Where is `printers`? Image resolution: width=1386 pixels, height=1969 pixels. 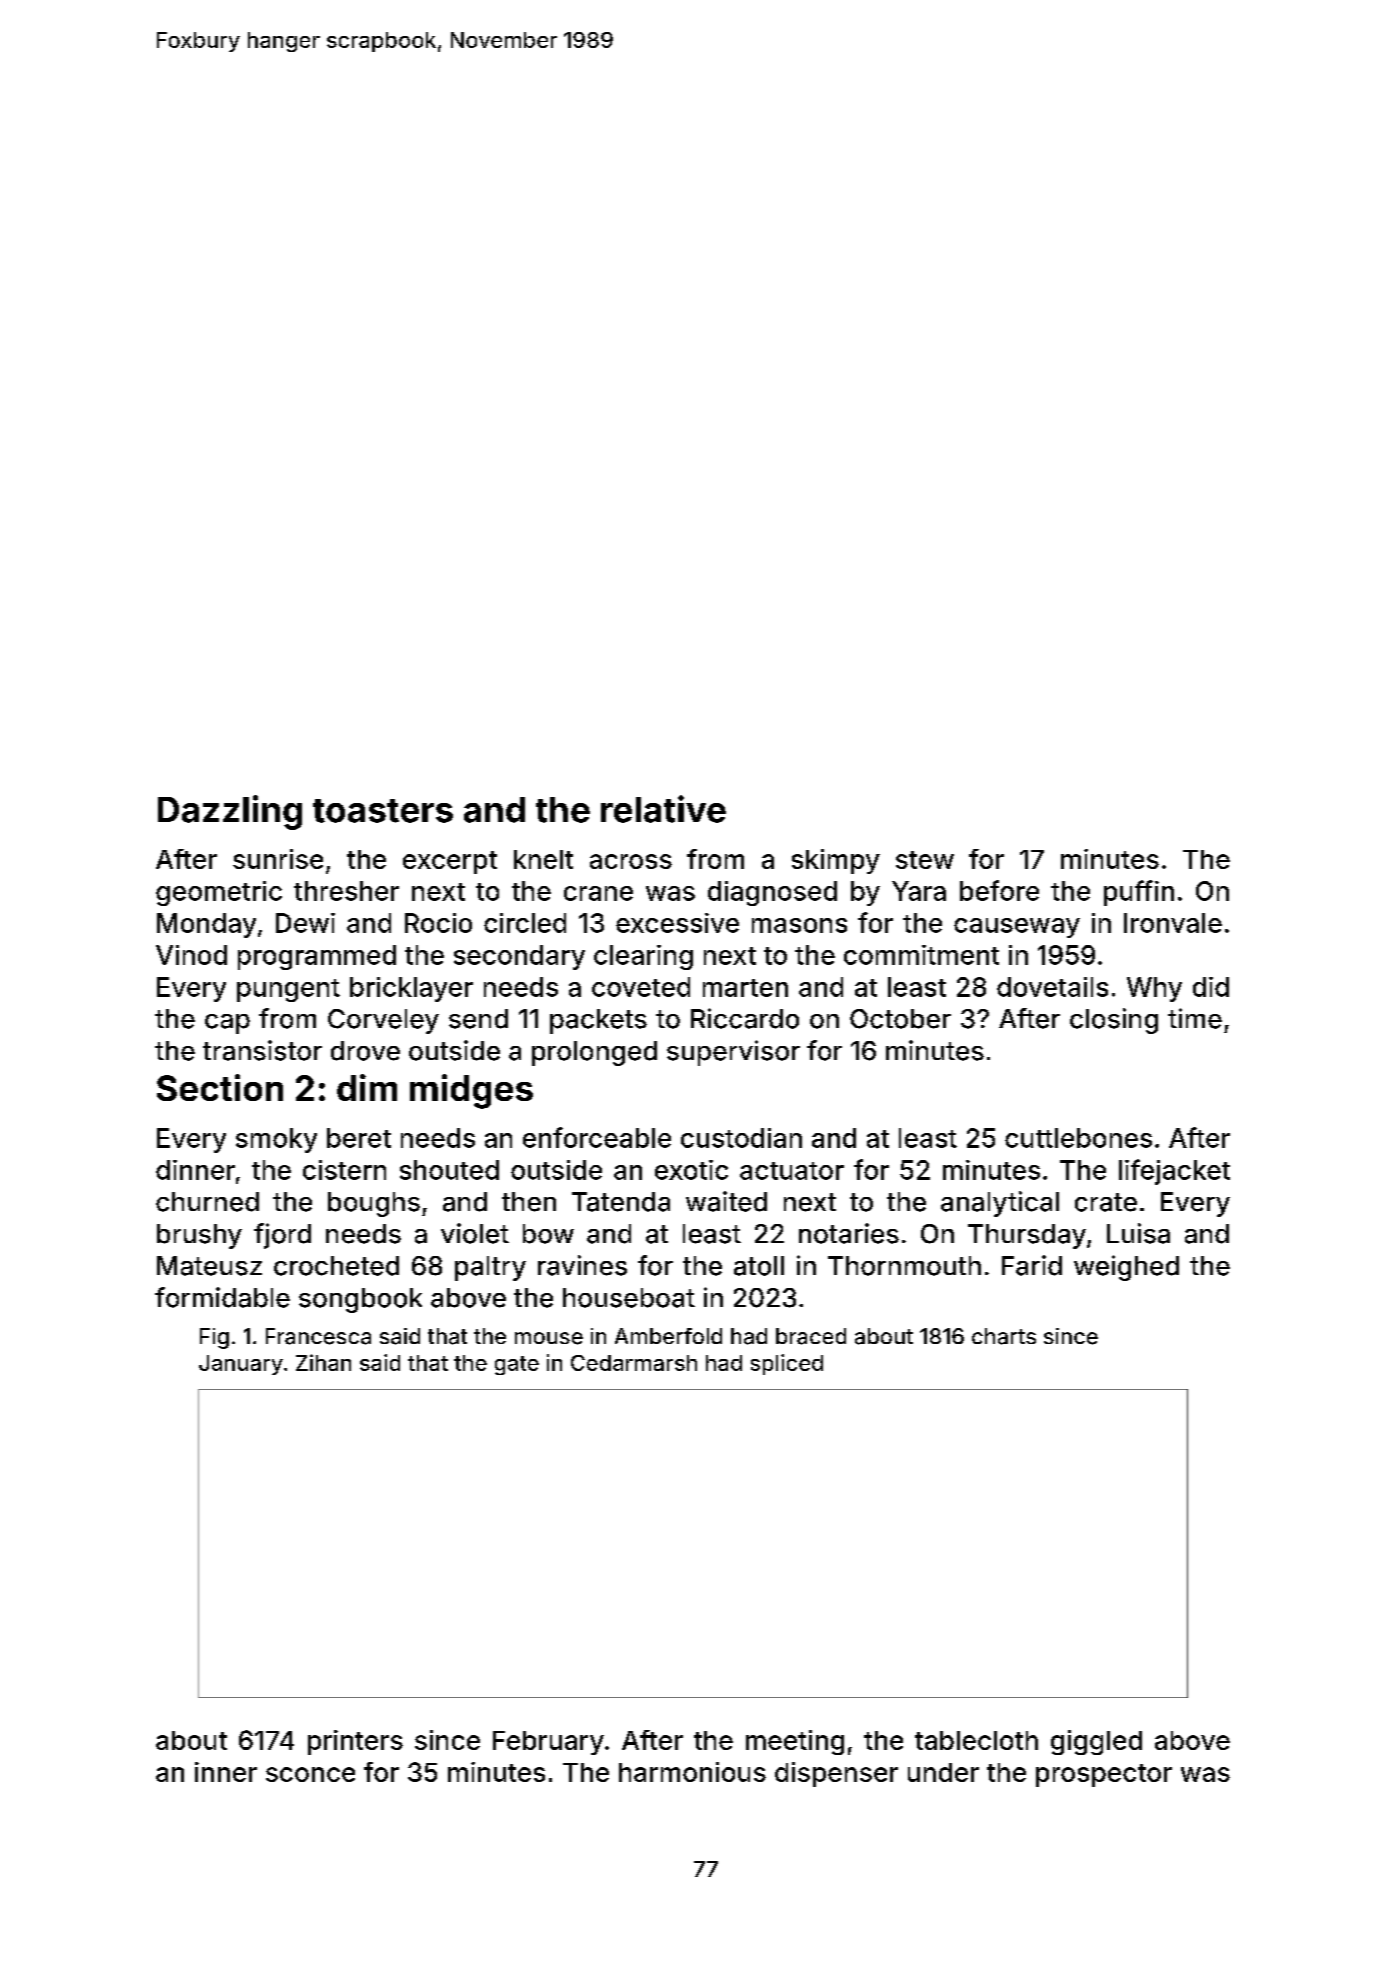
printers is located at coordinates (355, 1742).
